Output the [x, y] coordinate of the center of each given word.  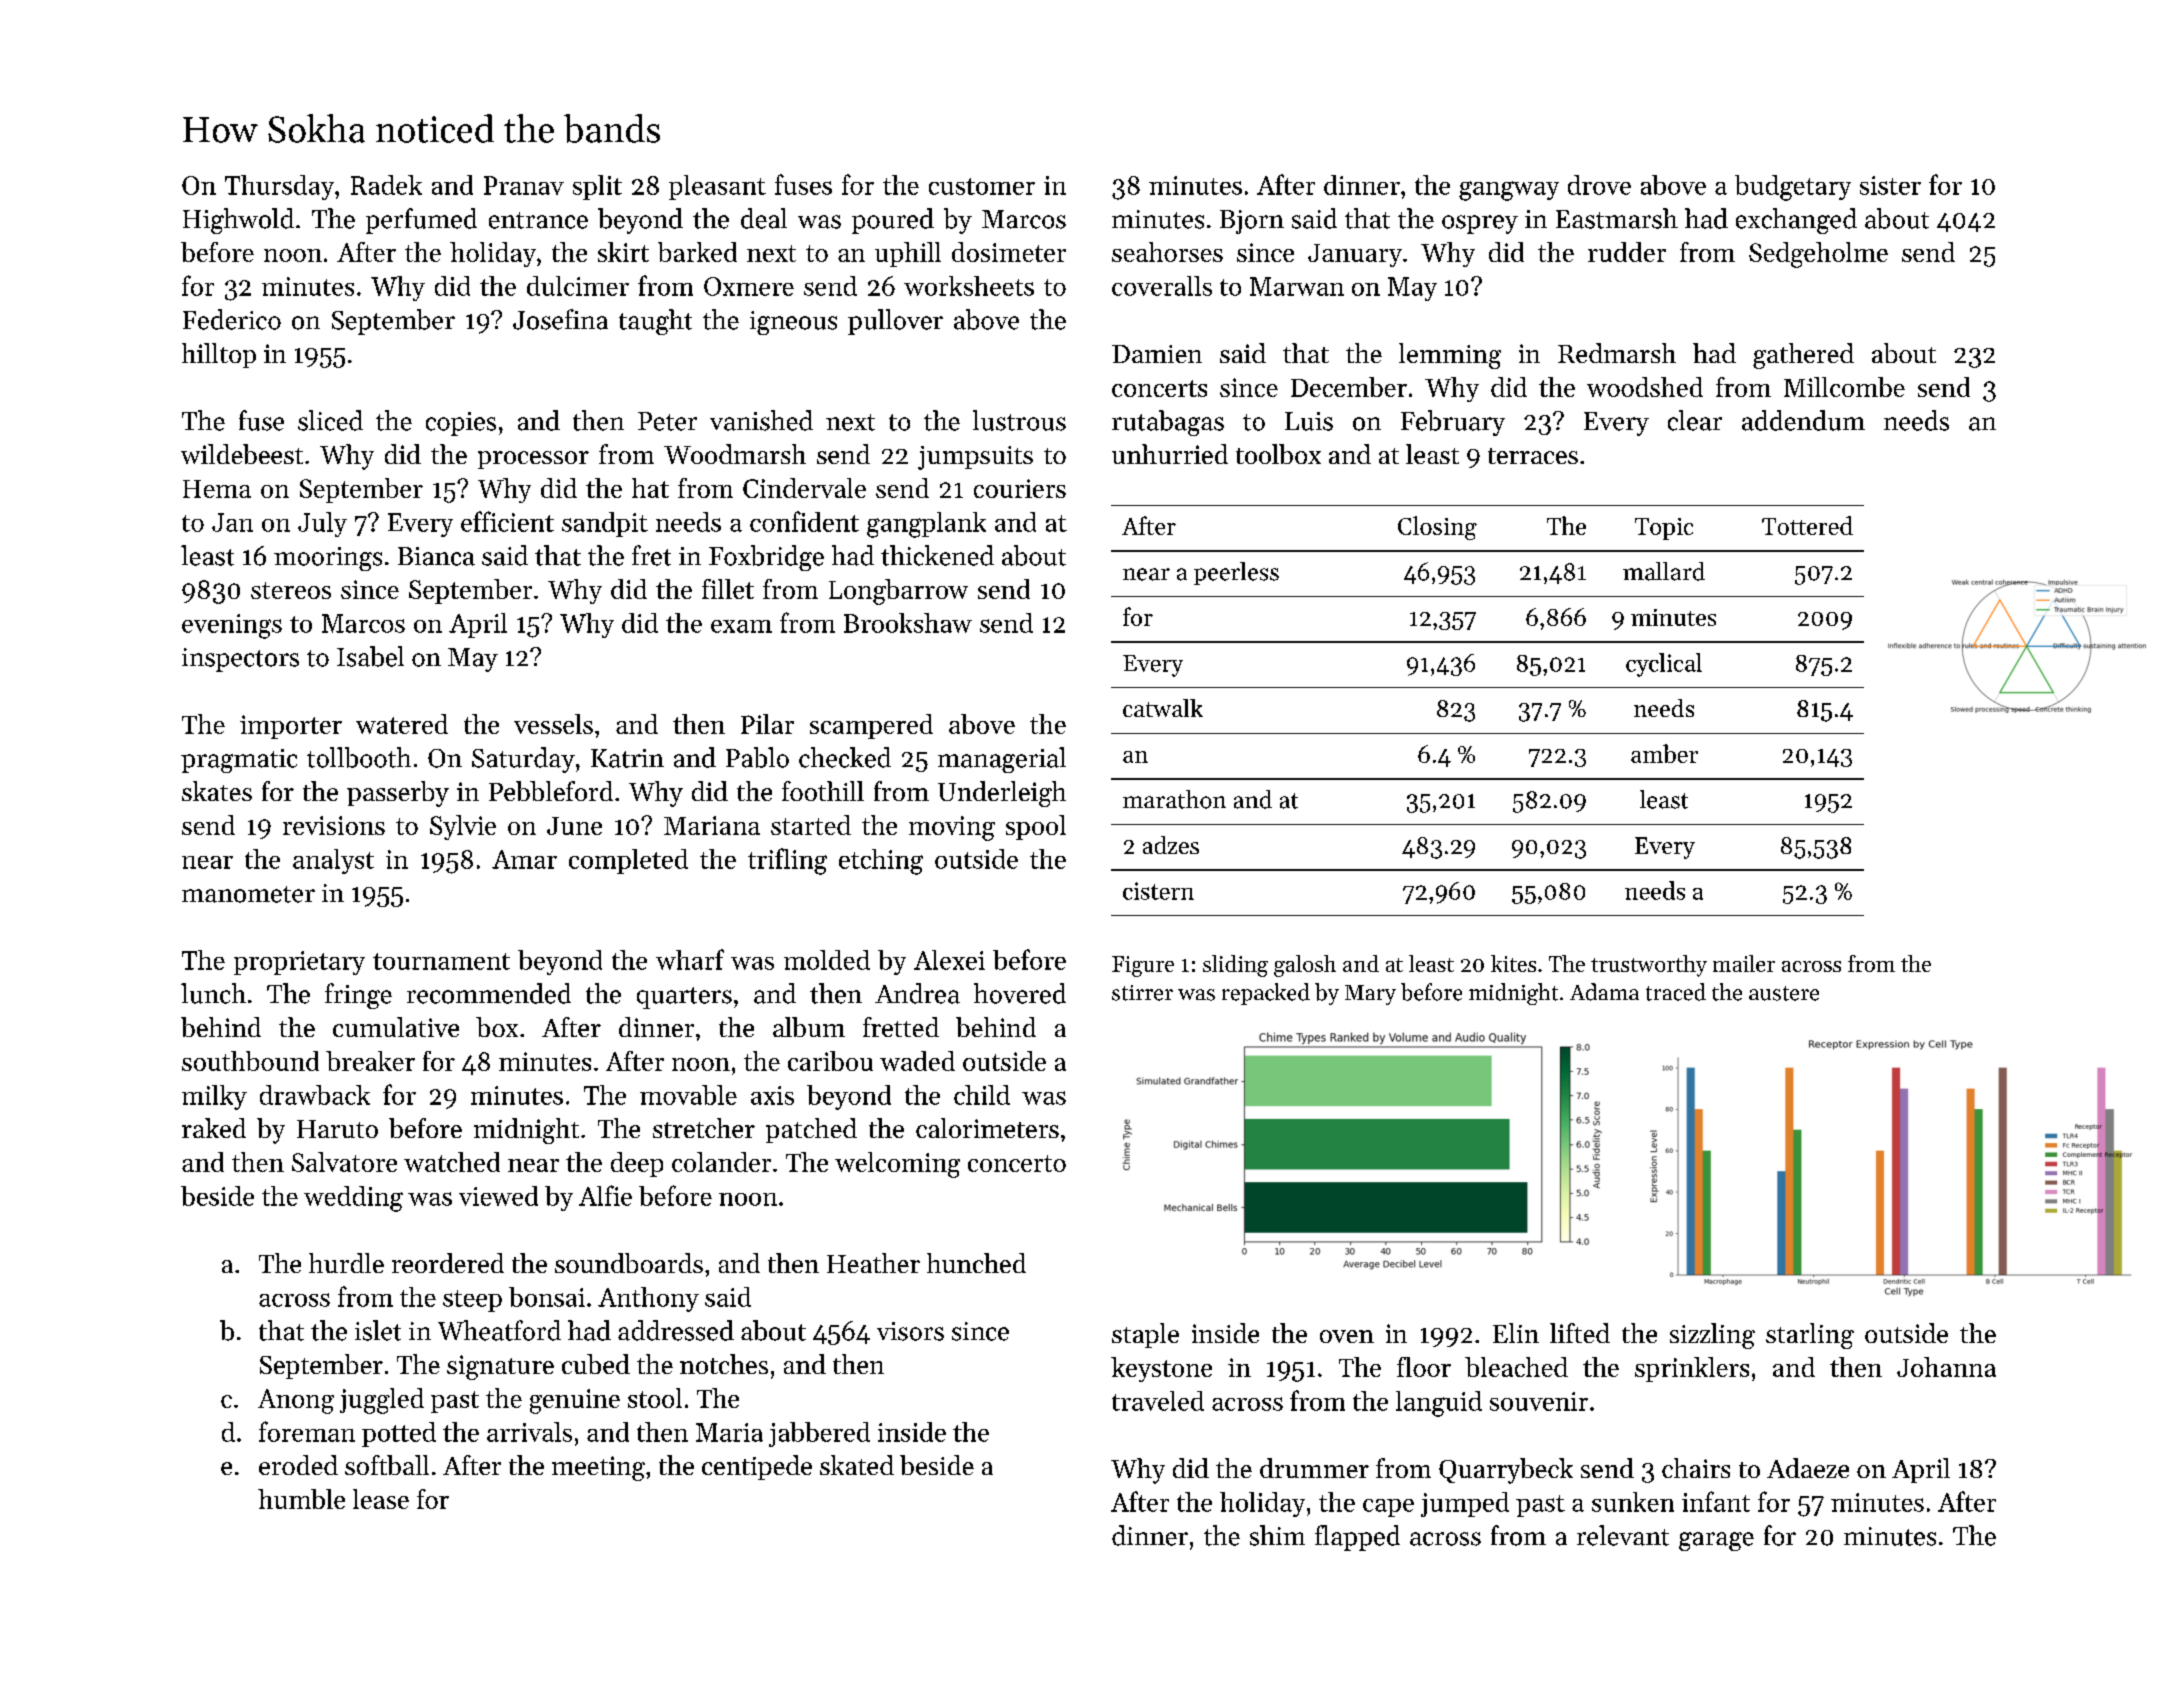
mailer [1744, 963]
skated [857, 1465]
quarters [684, 998]
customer [982, 186]
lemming [1450, 356]
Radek [386, 185]
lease [381, 1499]
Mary [1370, 995]
